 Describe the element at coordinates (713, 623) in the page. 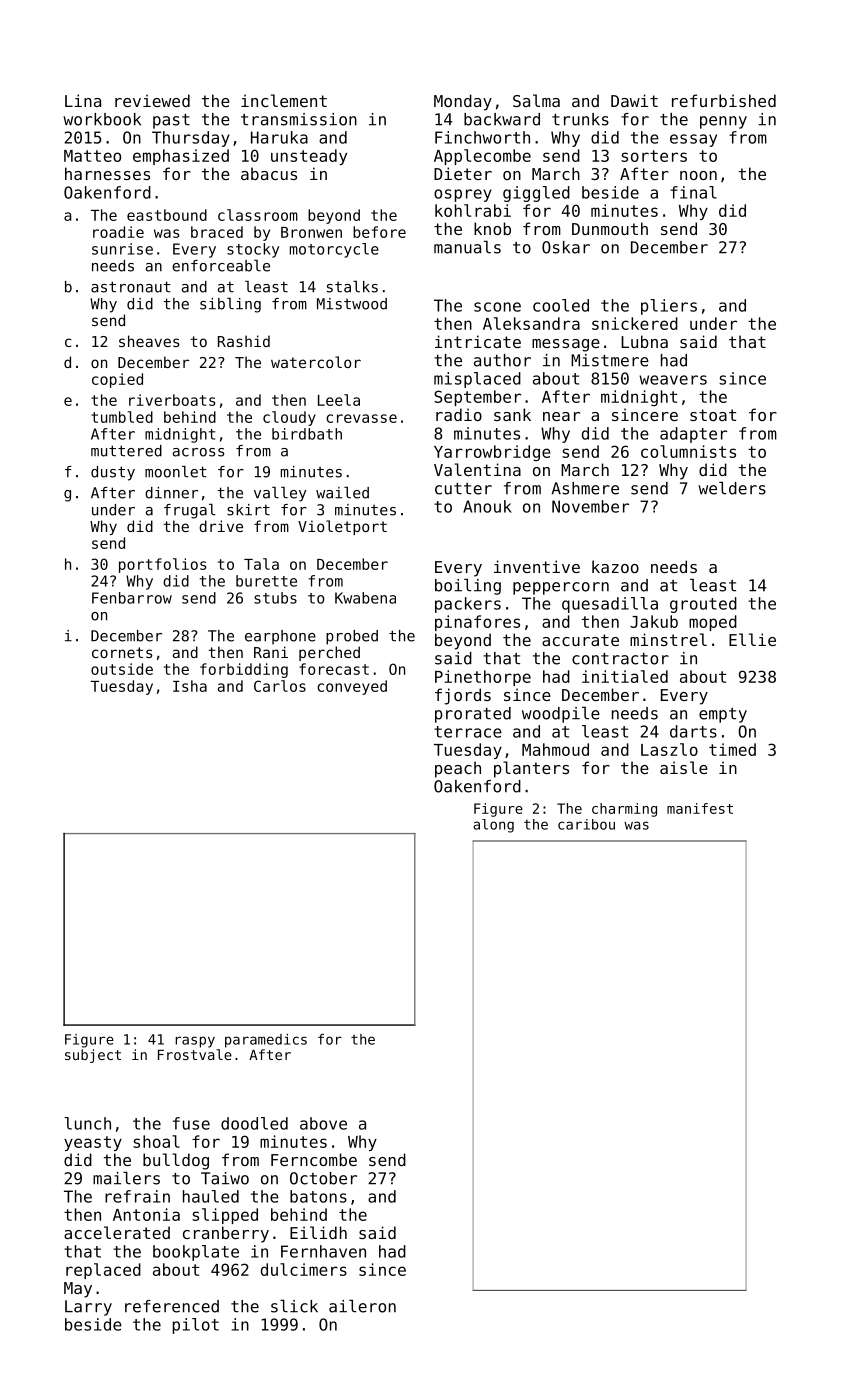

I see `moped` at that location.
